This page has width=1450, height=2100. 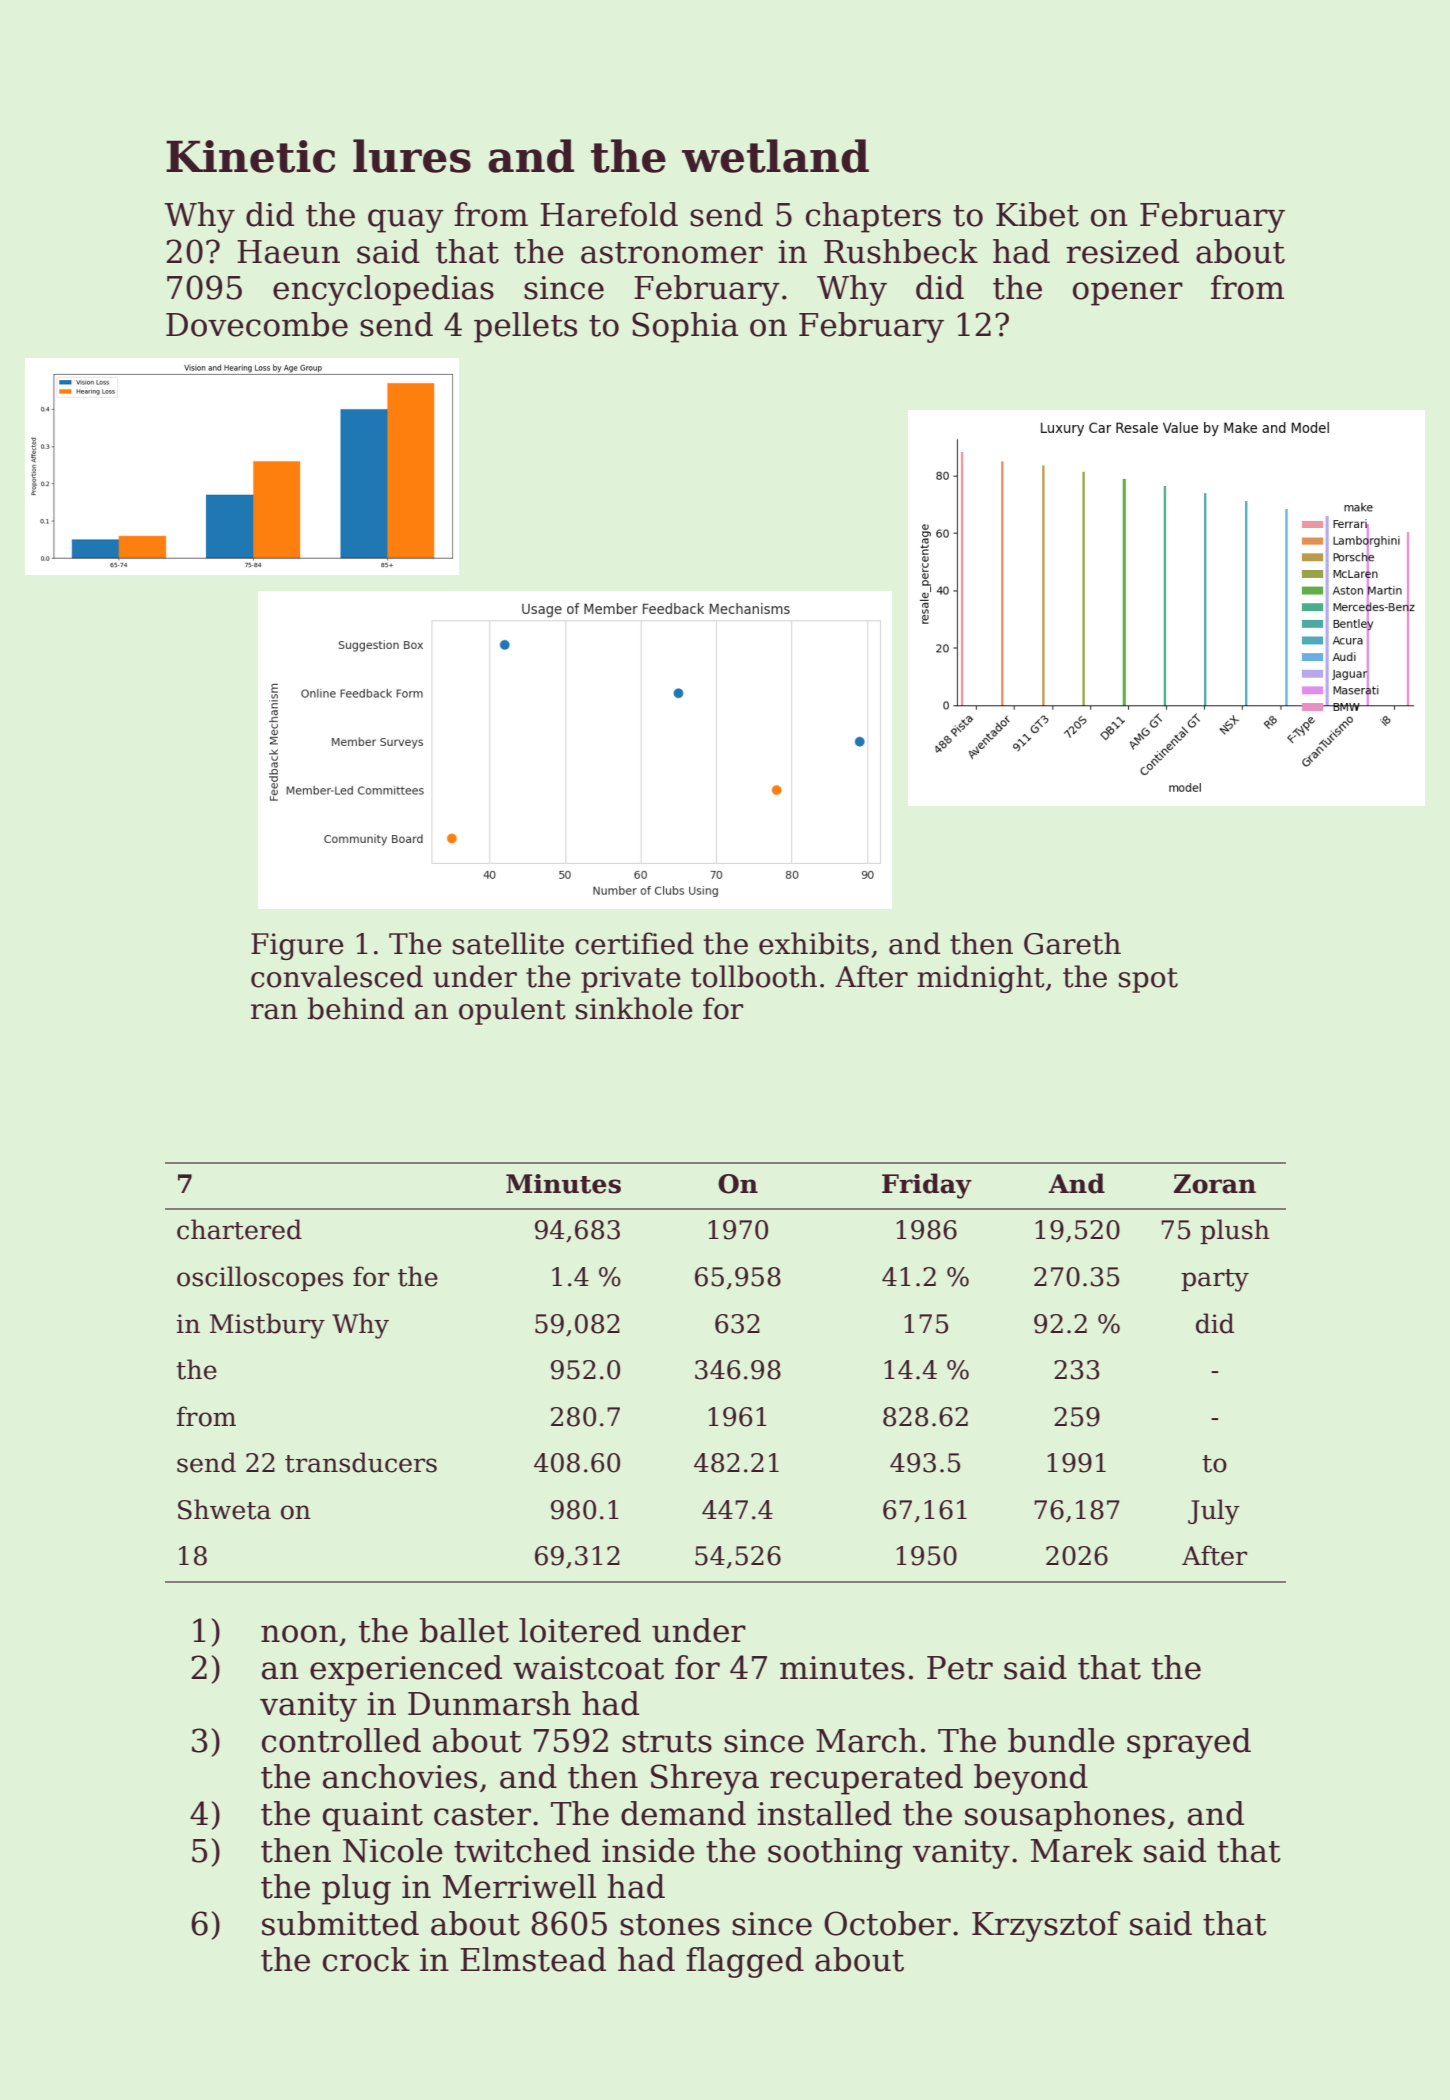 What do you see at coordinates (634, 1008) in the page?
I see `sinkhole` at bounding box center [634, 1008].
